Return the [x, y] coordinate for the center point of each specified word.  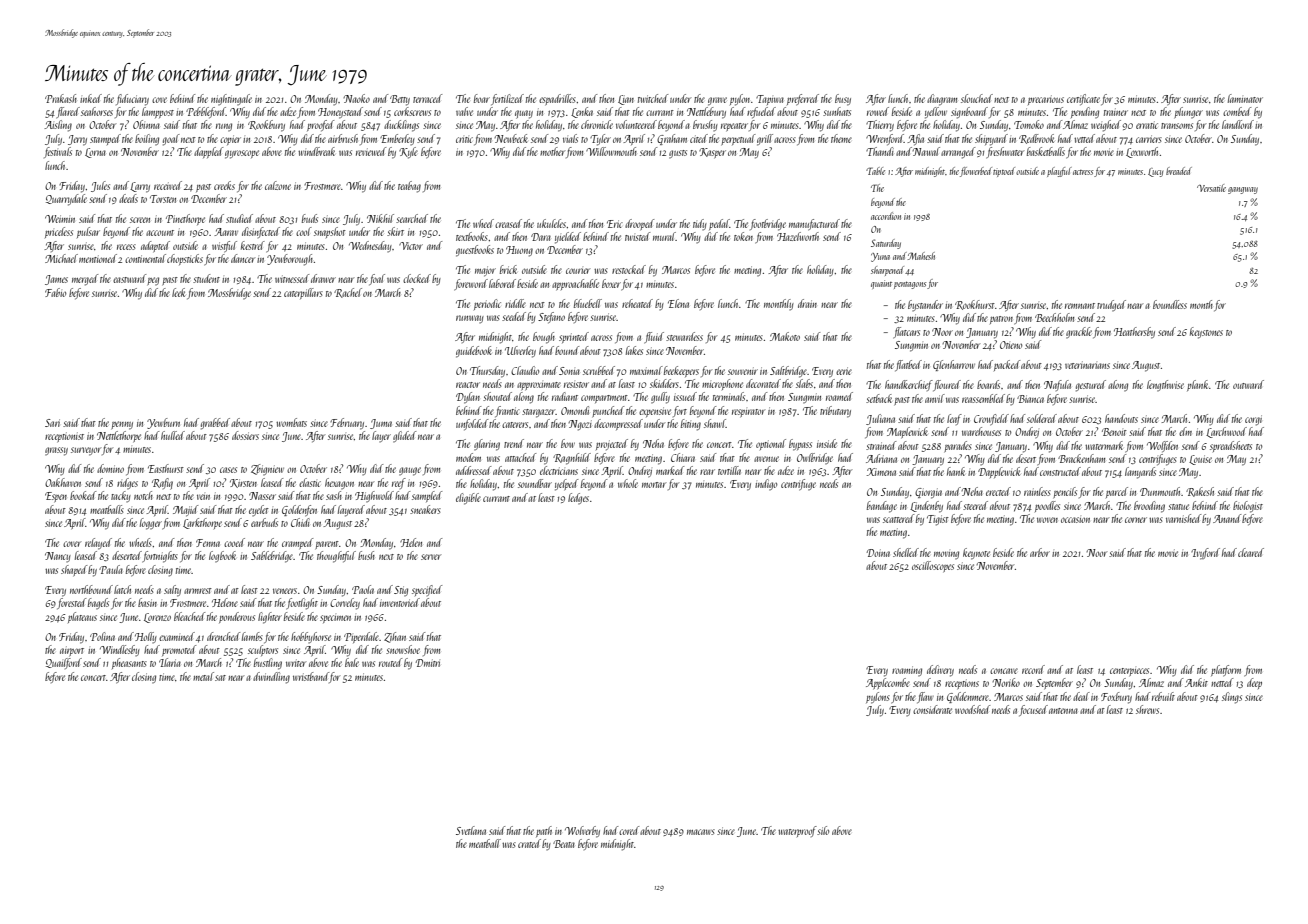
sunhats [837, 111]
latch [122, 589]
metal [203, 676]
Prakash [61, 98]
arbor [1040, 552]
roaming [907, 671]
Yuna [880, 257]
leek [178, 292]
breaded [1179, 171]
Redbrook [1036, 139]
